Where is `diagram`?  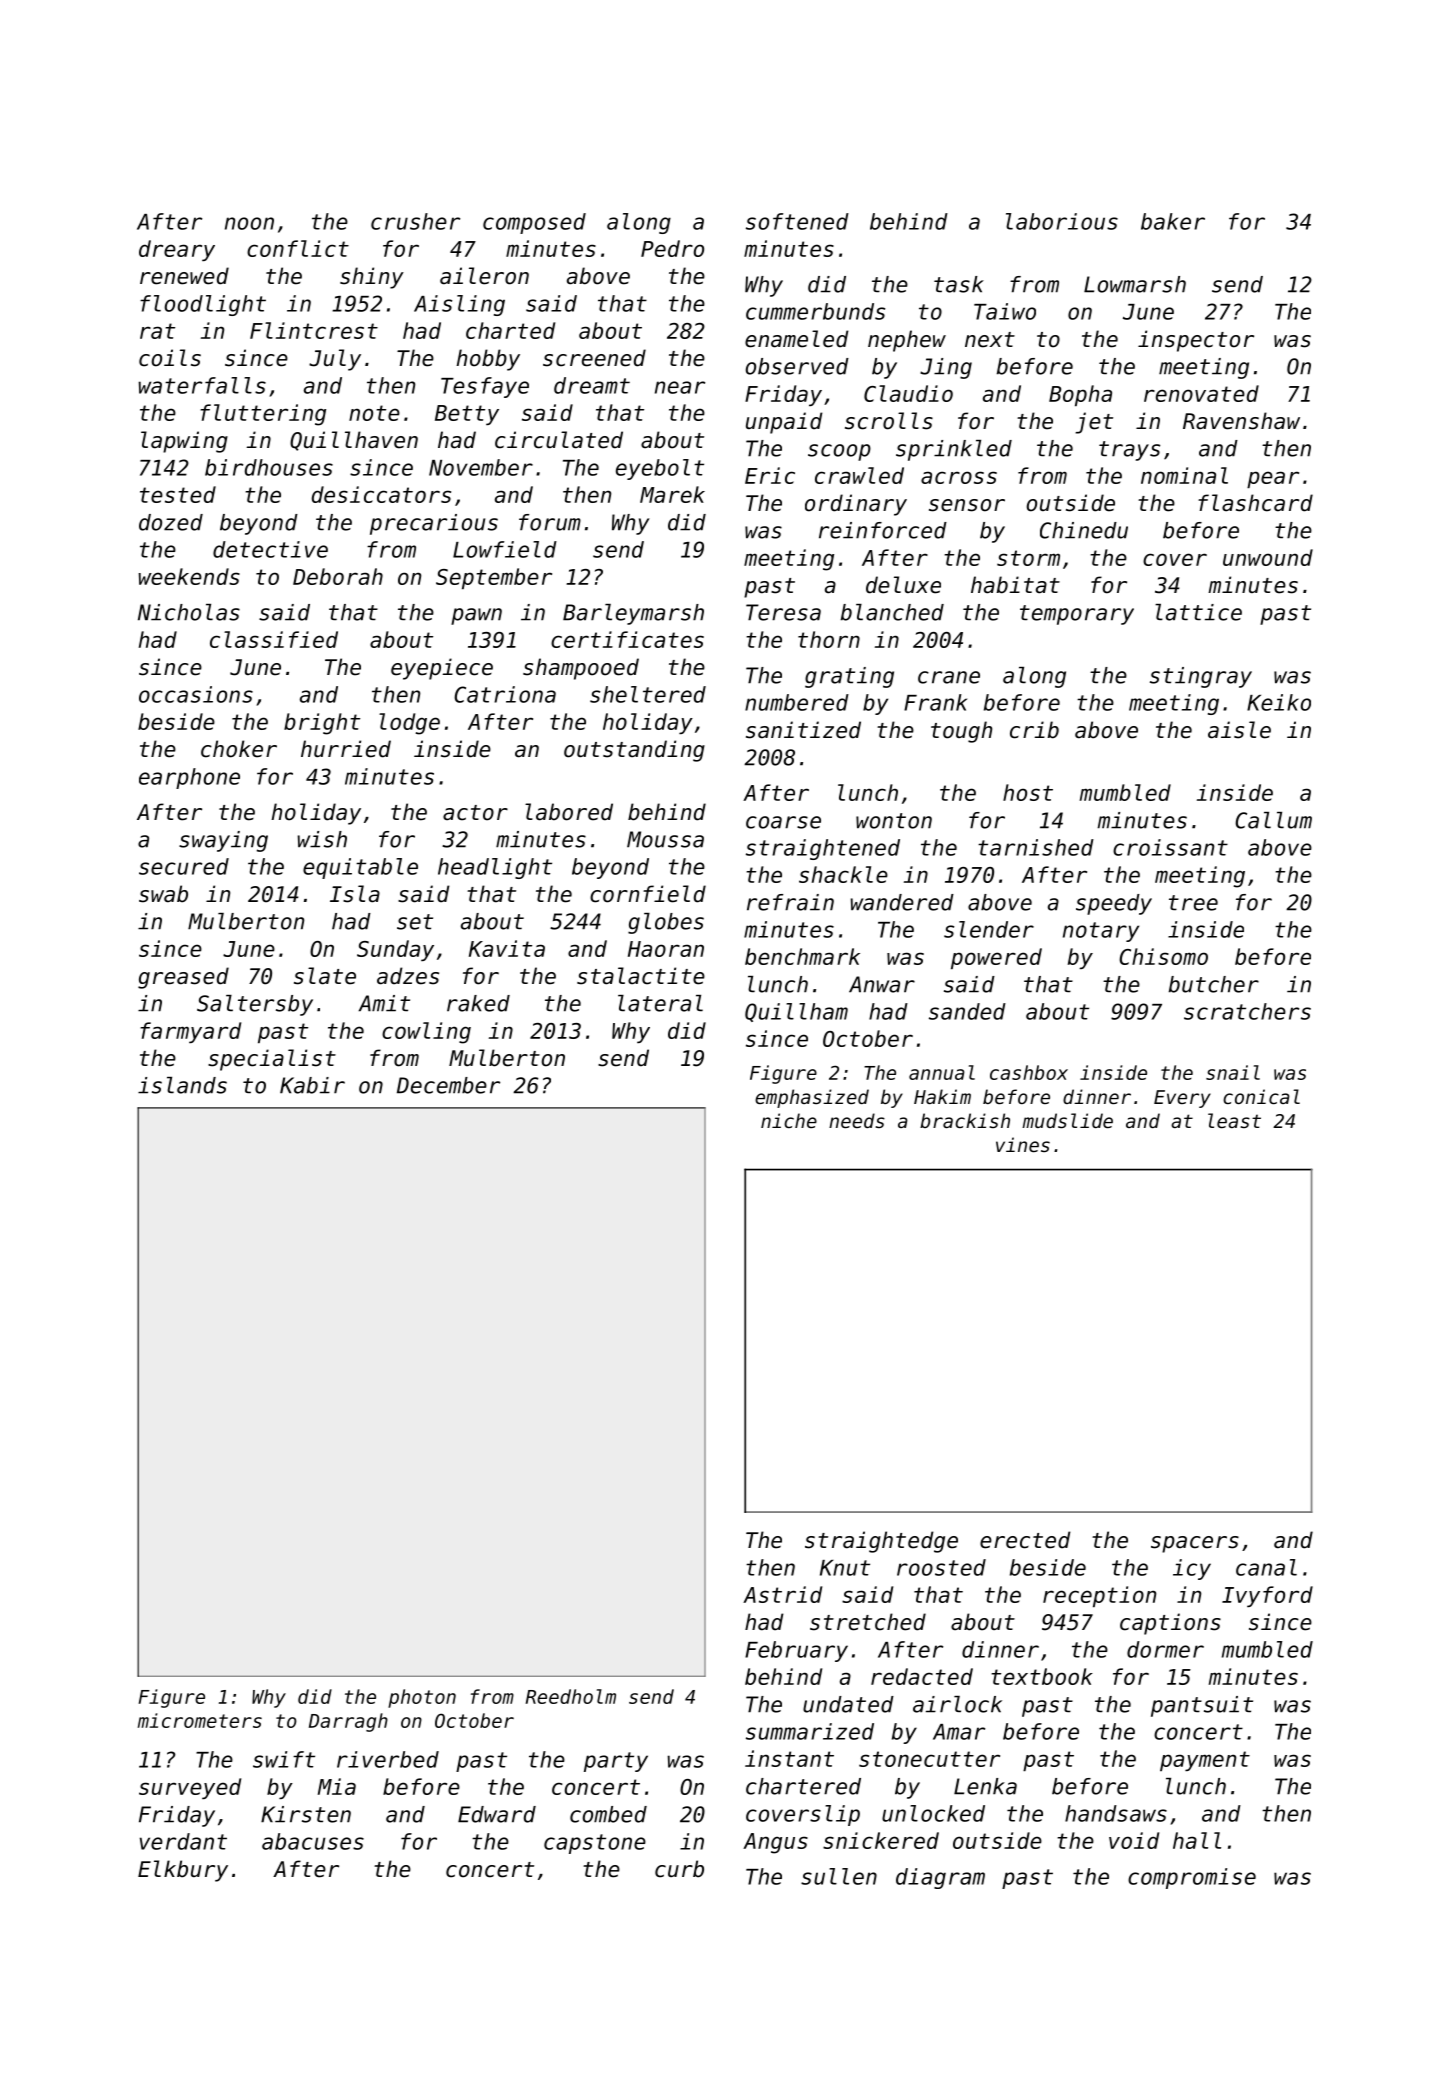 diagram is located at coordinates (940, 1878).
